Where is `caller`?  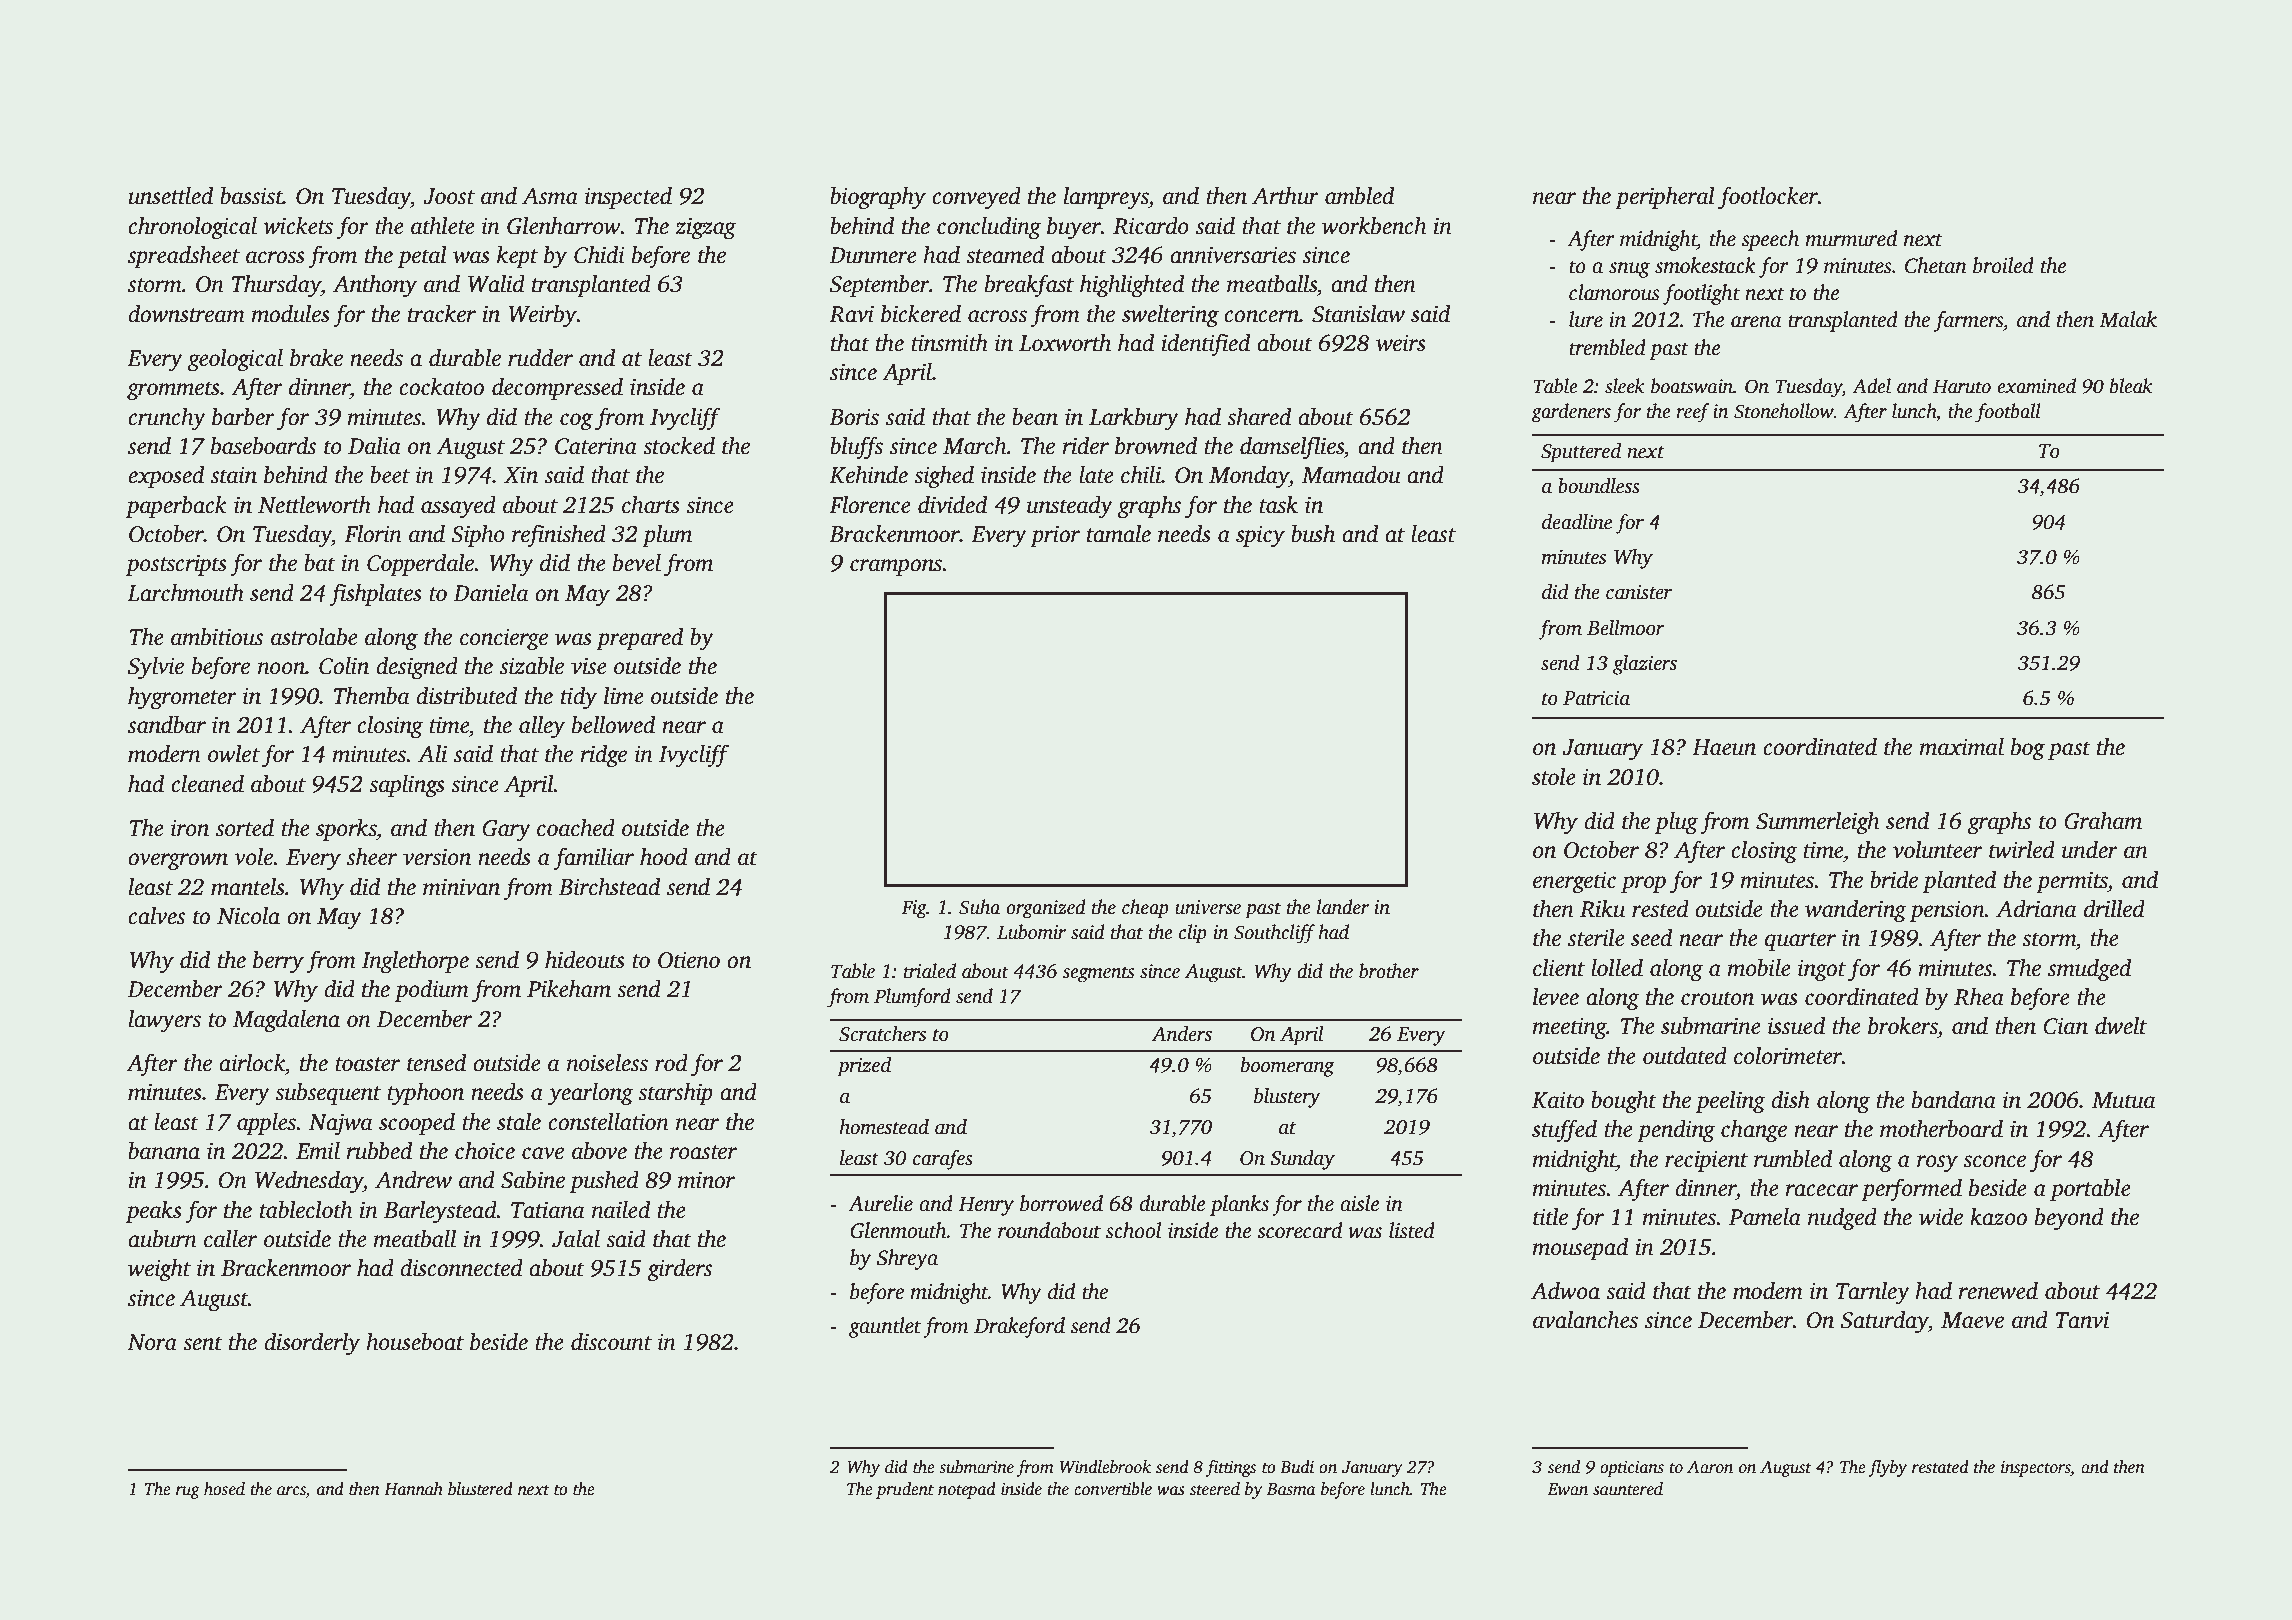 caller is located at coordinates (230, 1239).
